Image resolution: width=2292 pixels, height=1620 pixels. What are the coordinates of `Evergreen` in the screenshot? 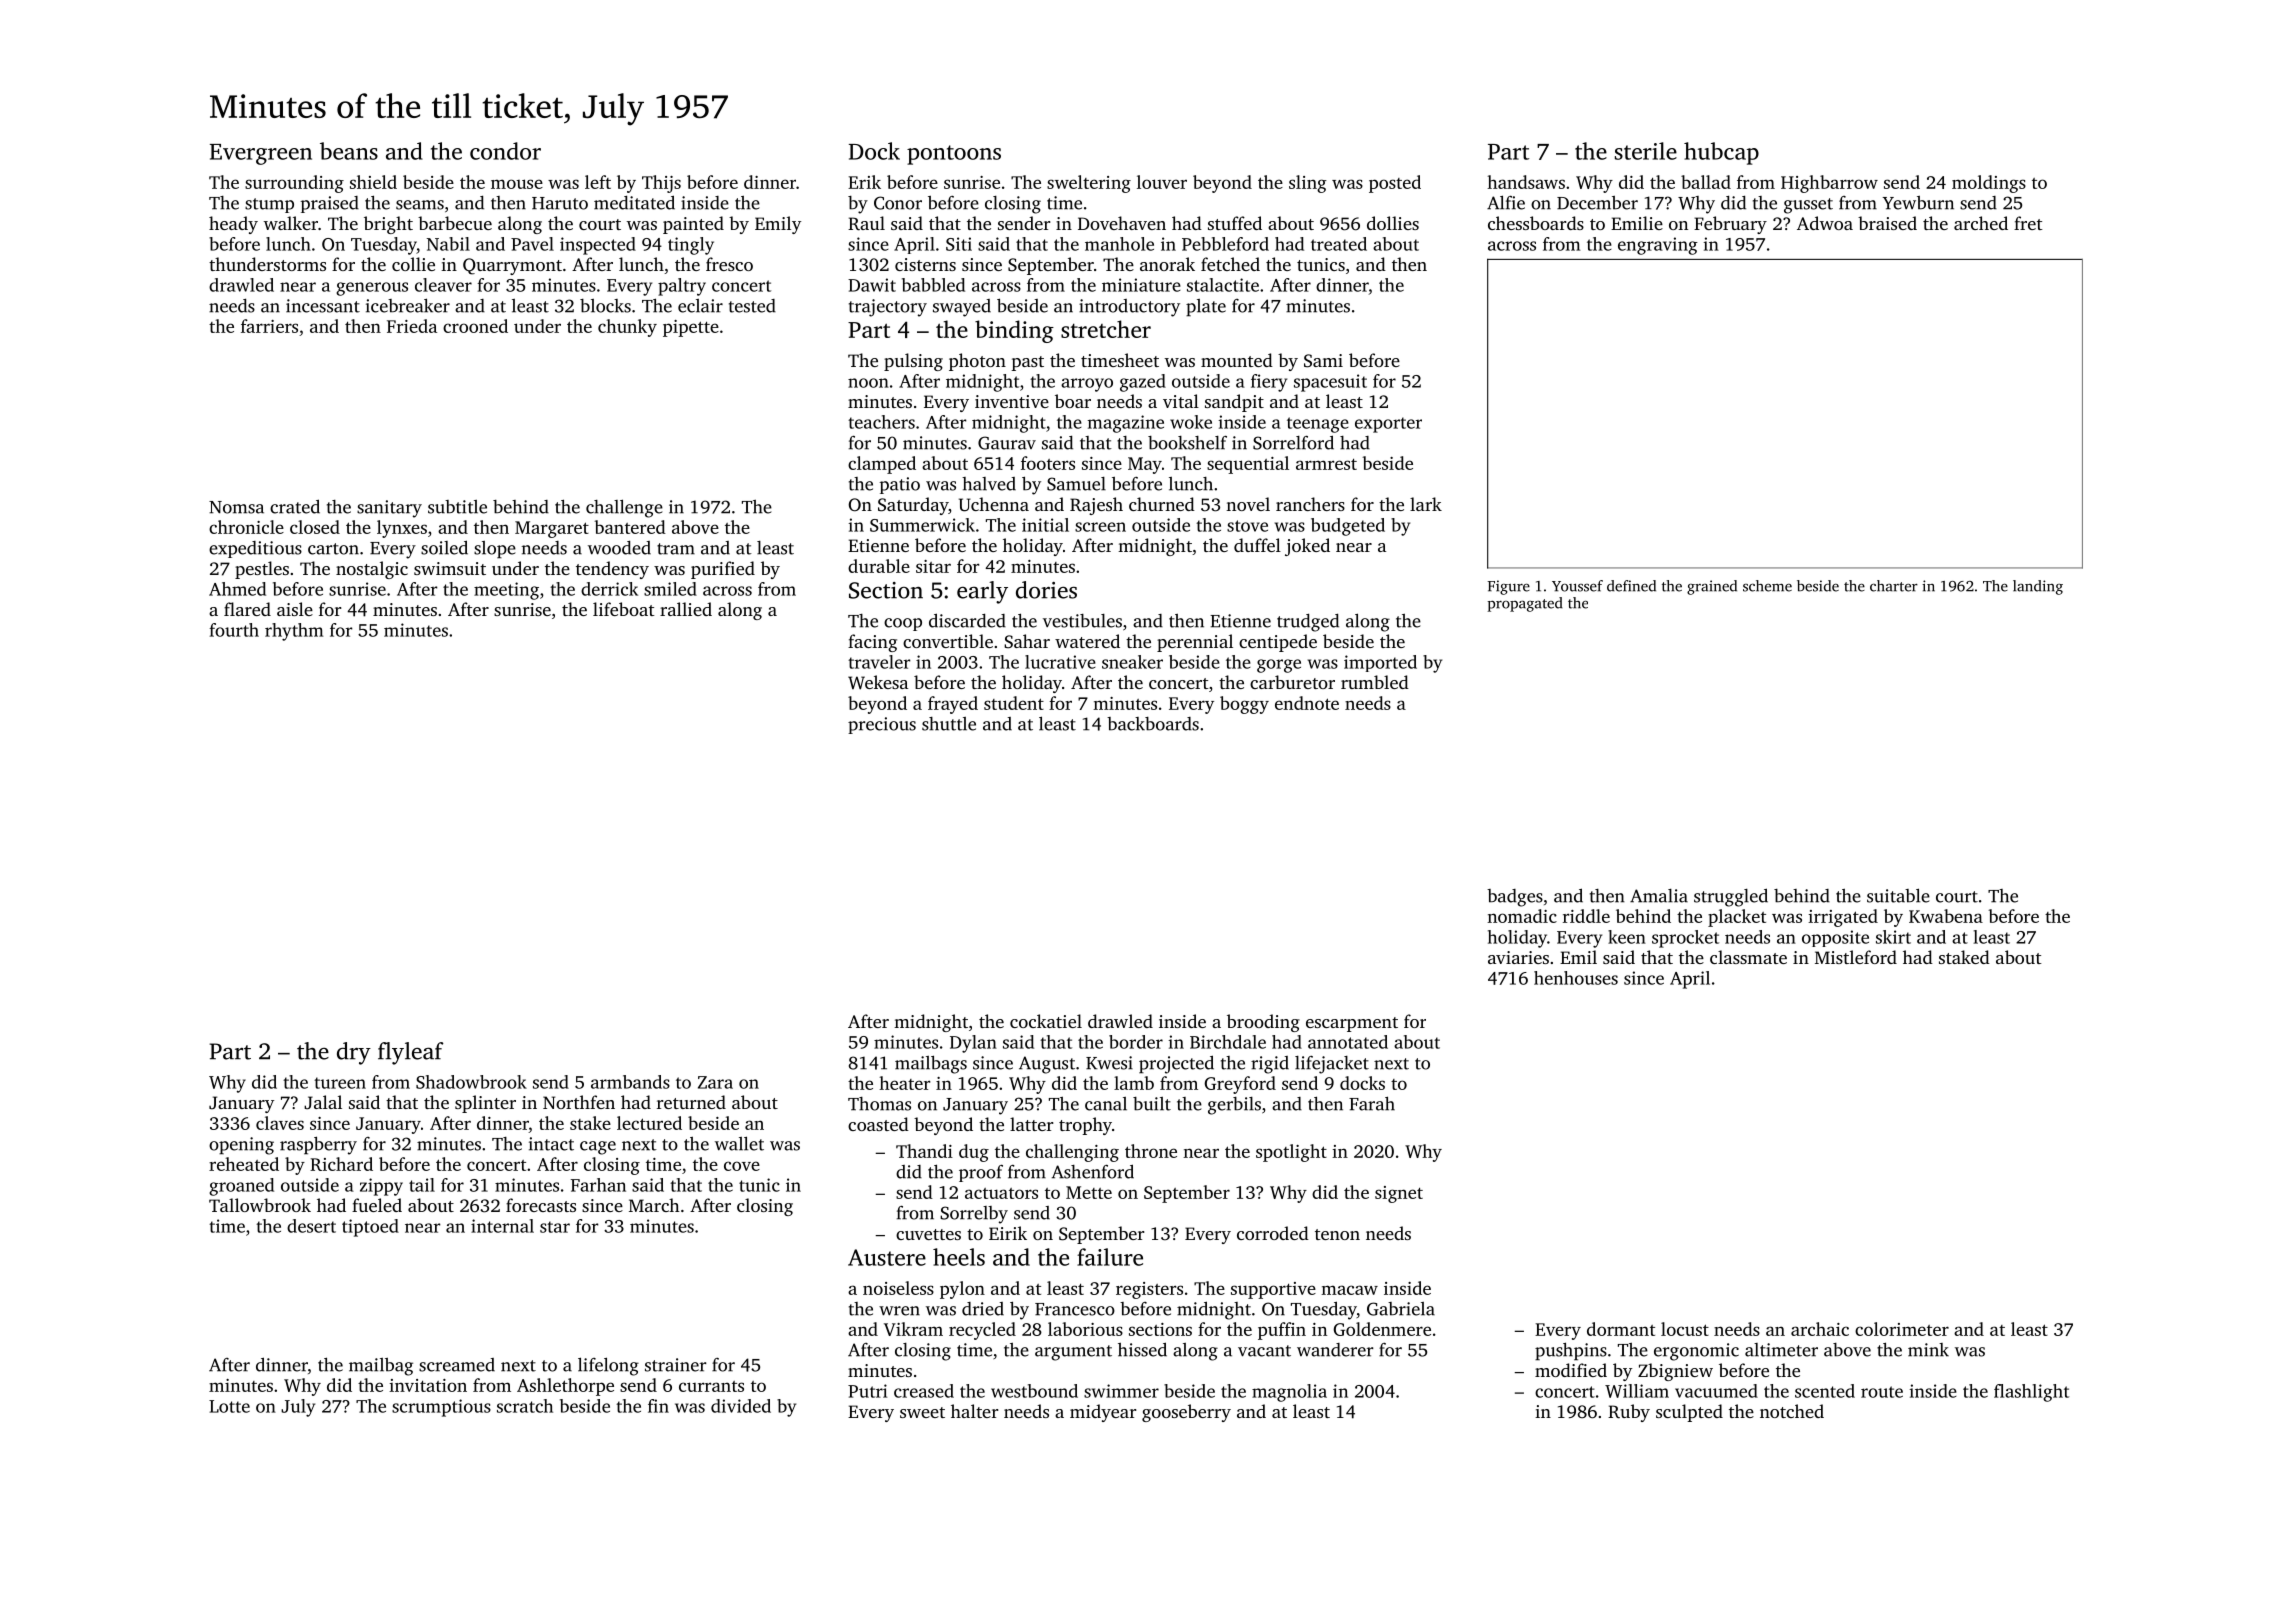 It's located at (261, 154).
